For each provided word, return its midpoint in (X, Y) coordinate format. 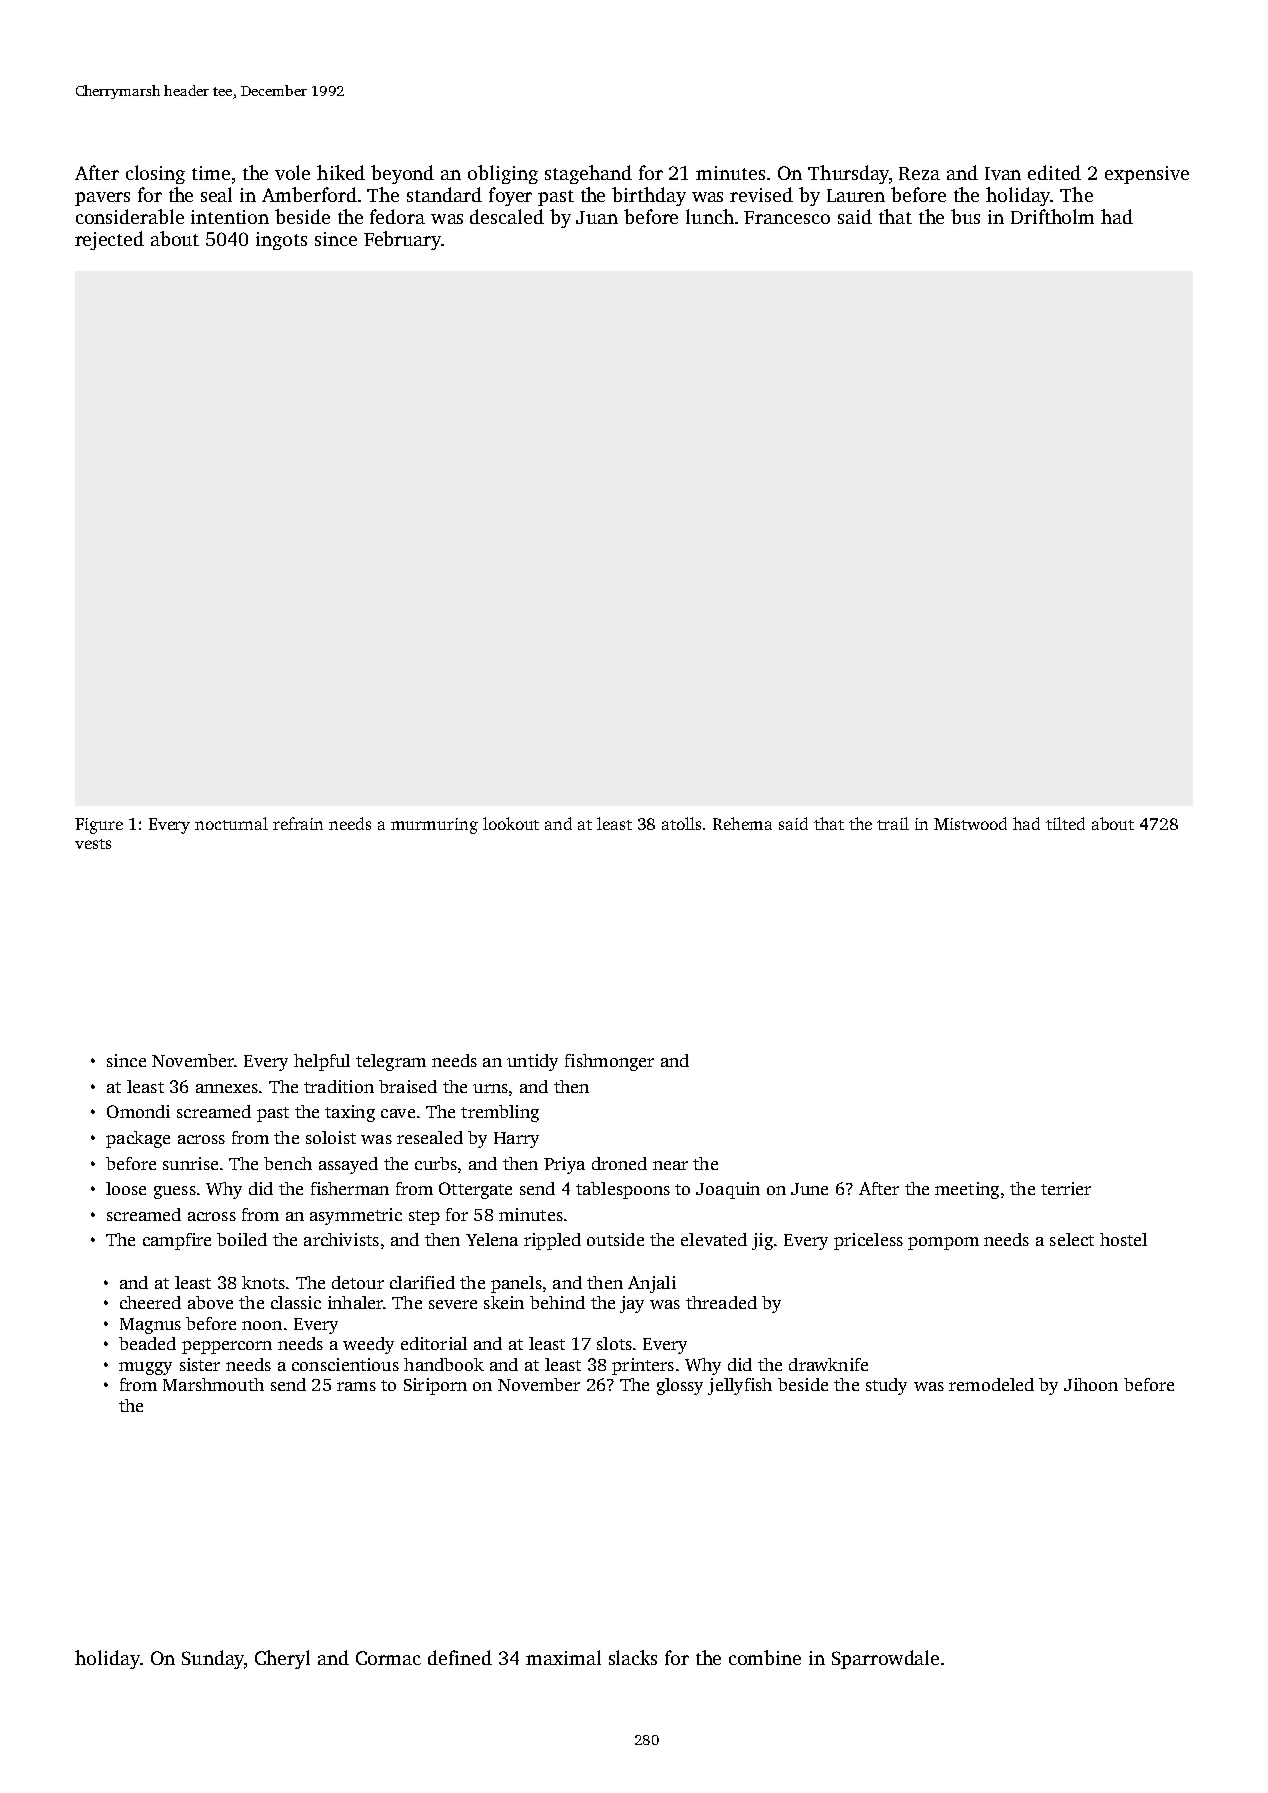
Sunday (213, 1659)
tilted (1065, 823)
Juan (597, 217)
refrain (298, 823)
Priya (564, 1165)
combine (765, 1657)
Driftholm (1052, 216)
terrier (1066, 1188)
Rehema (742, 823)
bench (288, 1163)
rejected (109, 240)
